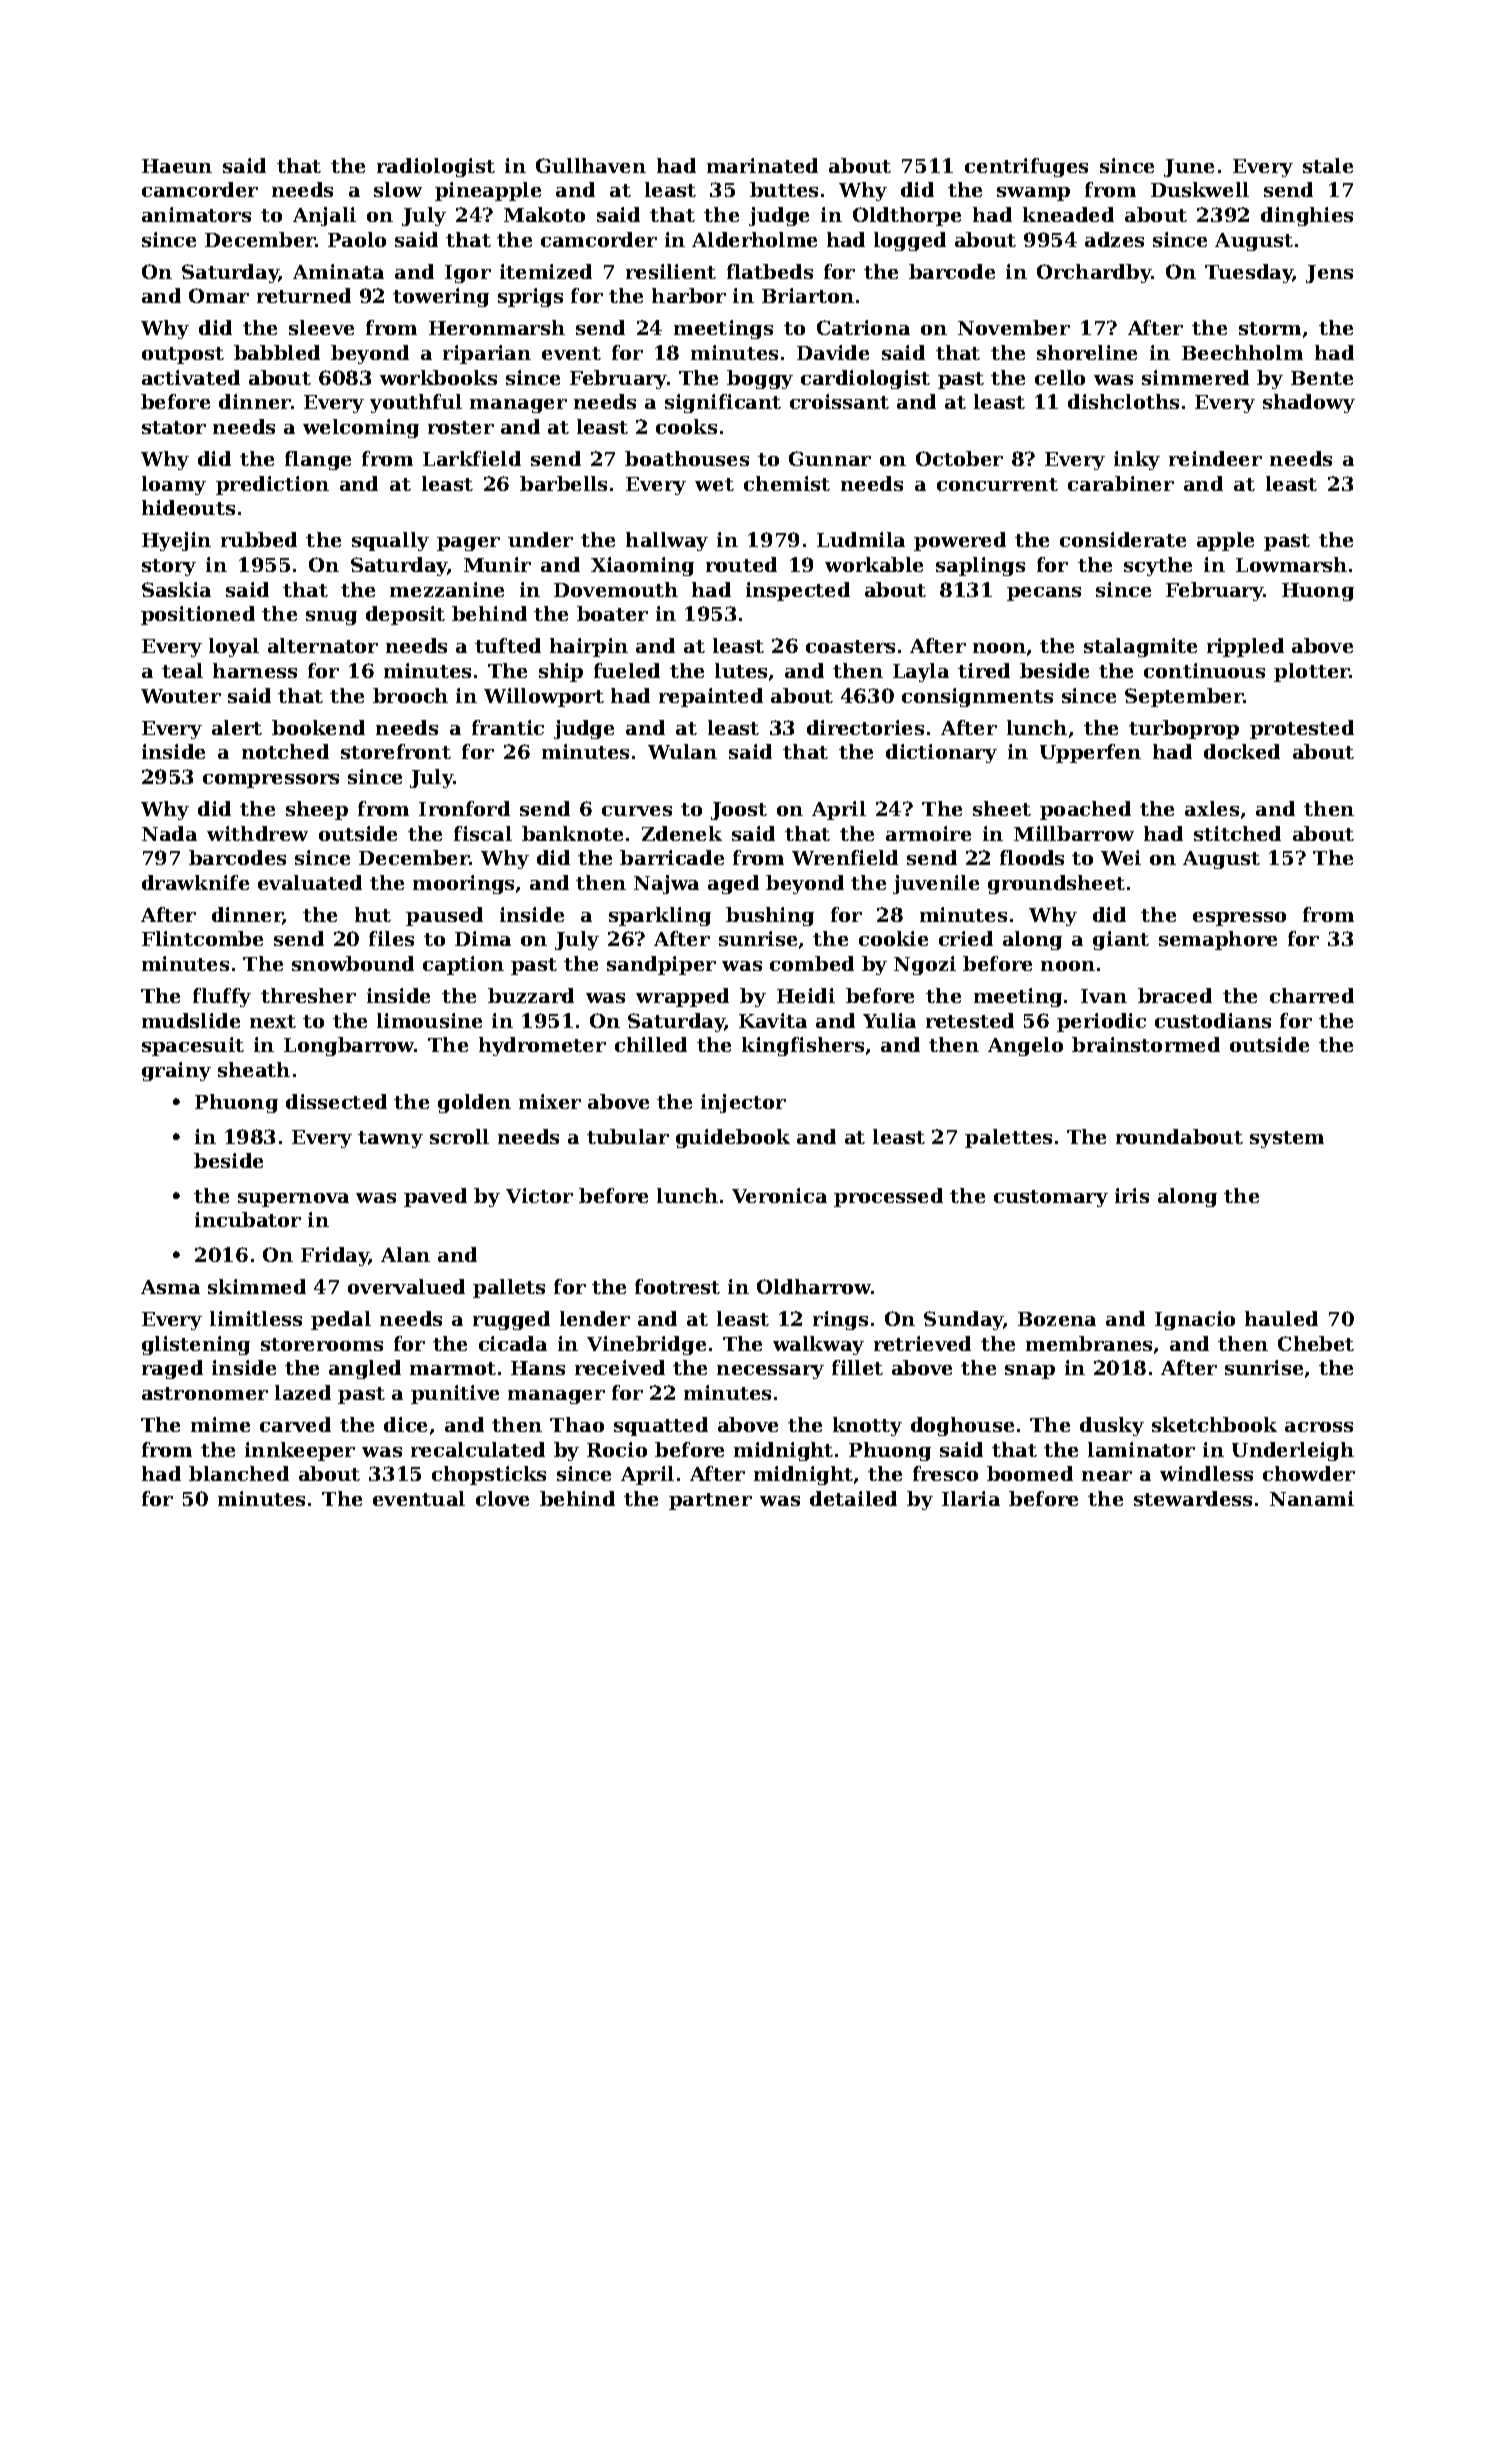 The width and height of the document is (1496, 2464). Describe the element at coordinates (1104, 996) in the document. I see `Ivan` at that location.
